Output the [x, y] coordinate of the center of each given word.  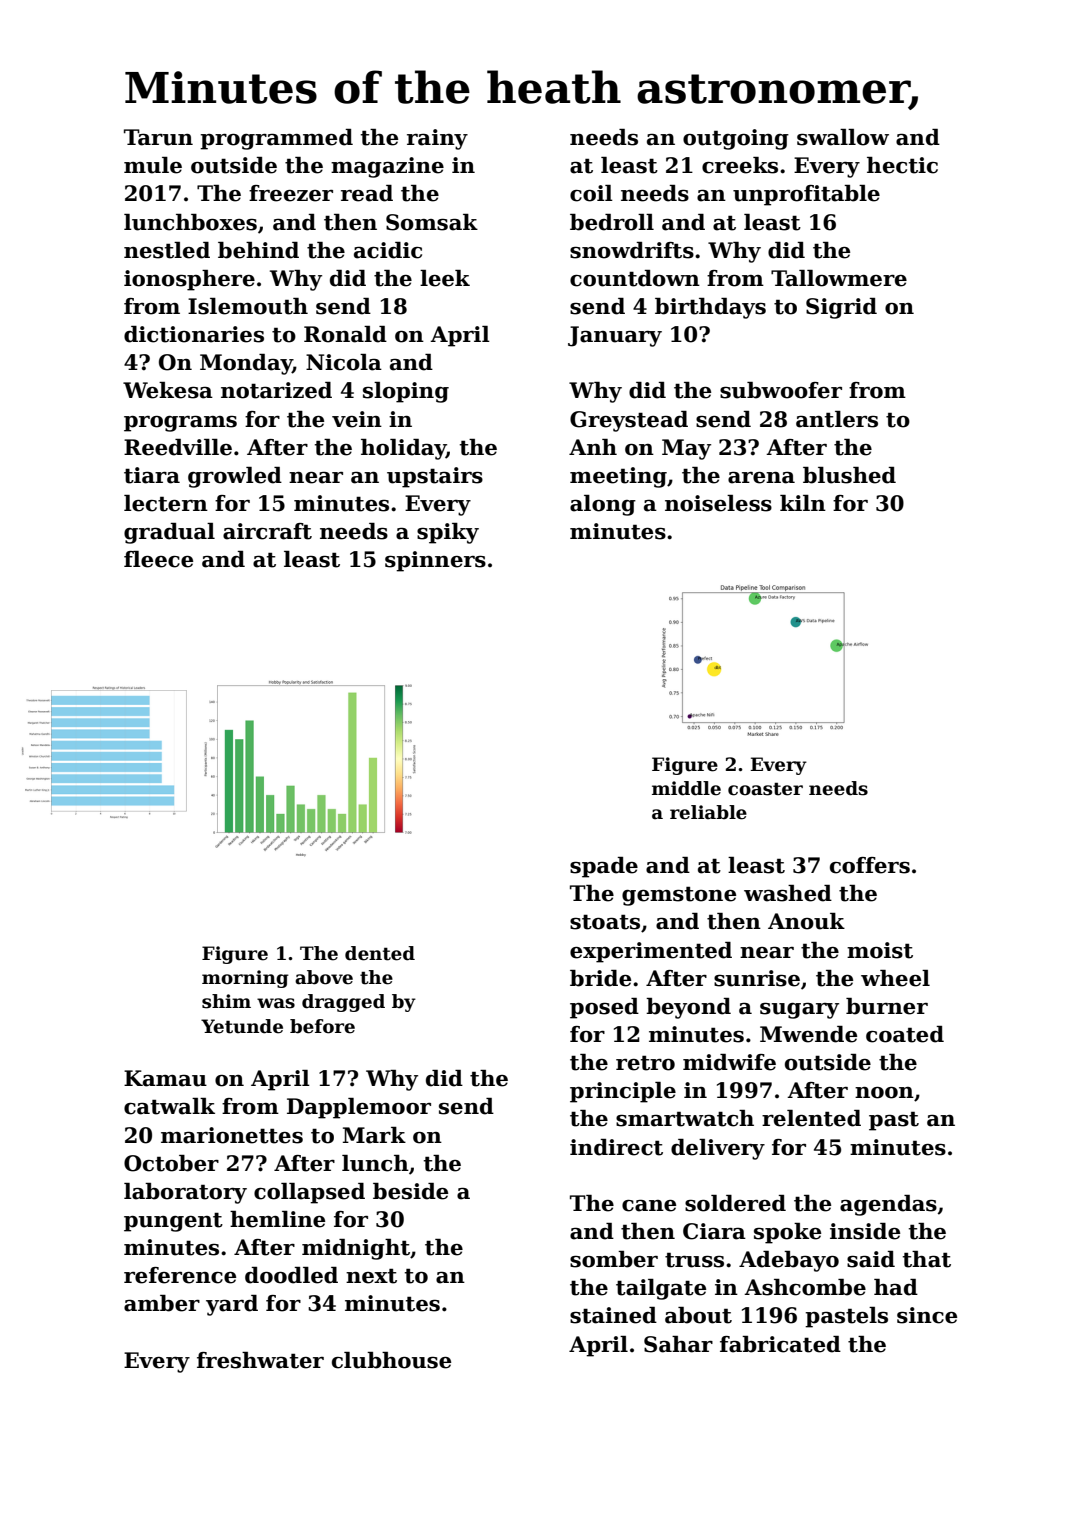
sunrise [757, 978]
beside [410, 1191]
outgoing [736, 139]
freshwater [260, 1360]
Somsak [432, 222]
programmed [276, 139]
